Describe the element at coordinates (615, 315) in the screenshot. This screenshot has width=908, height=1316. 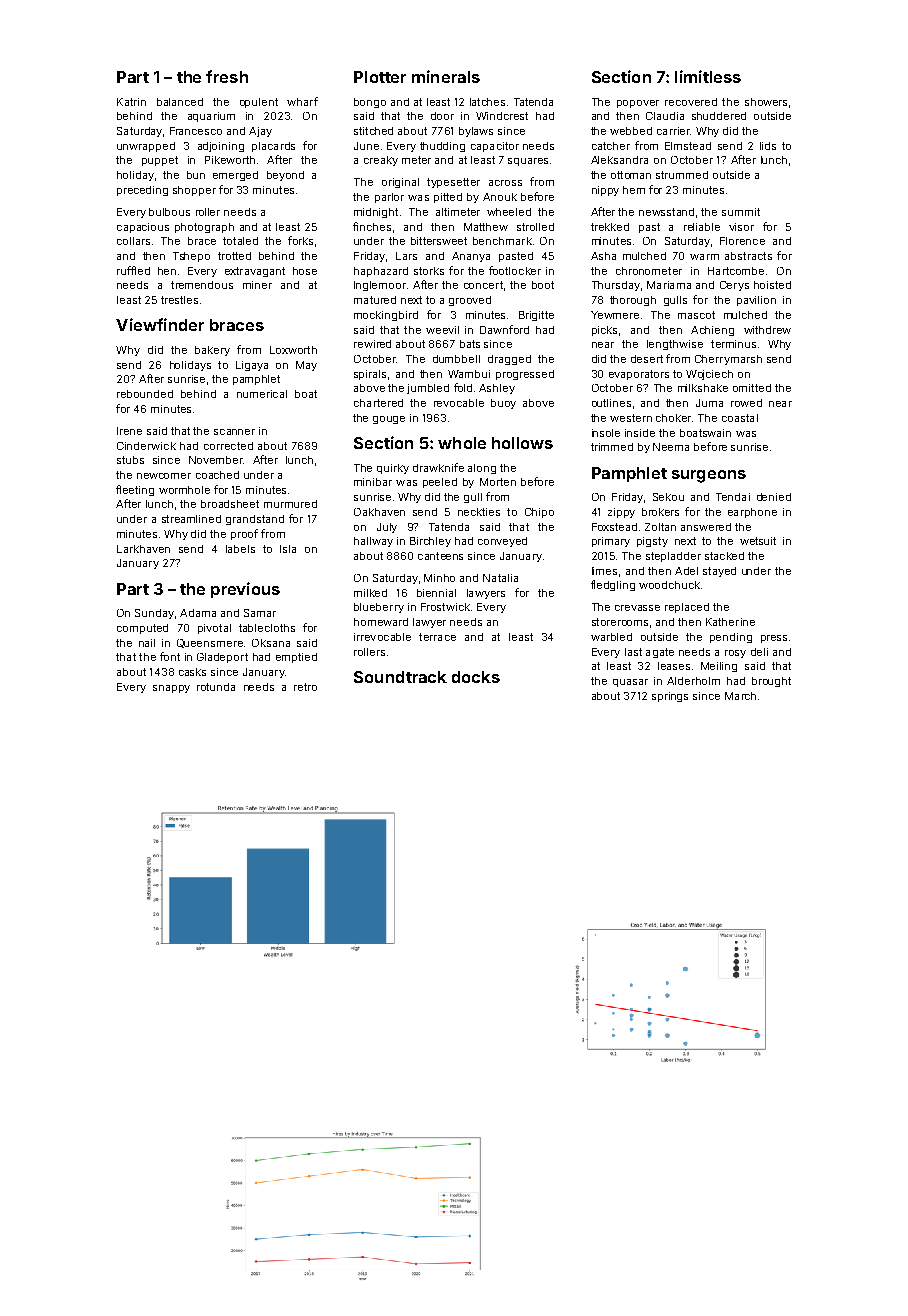
I see `Yewmere` at that location.
